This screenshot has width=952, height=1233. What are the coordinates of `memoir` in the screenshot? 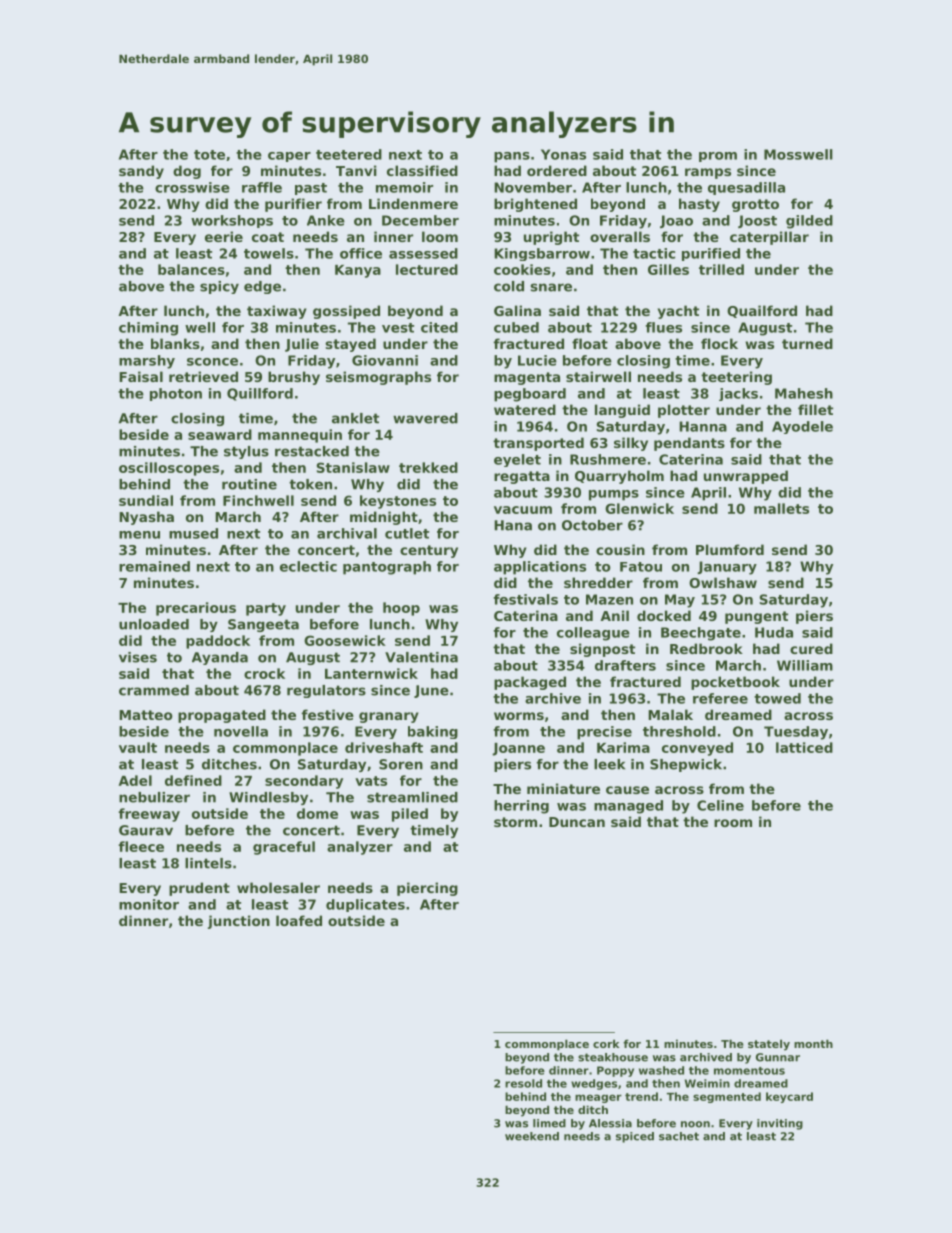 It's located at (404, 187).
